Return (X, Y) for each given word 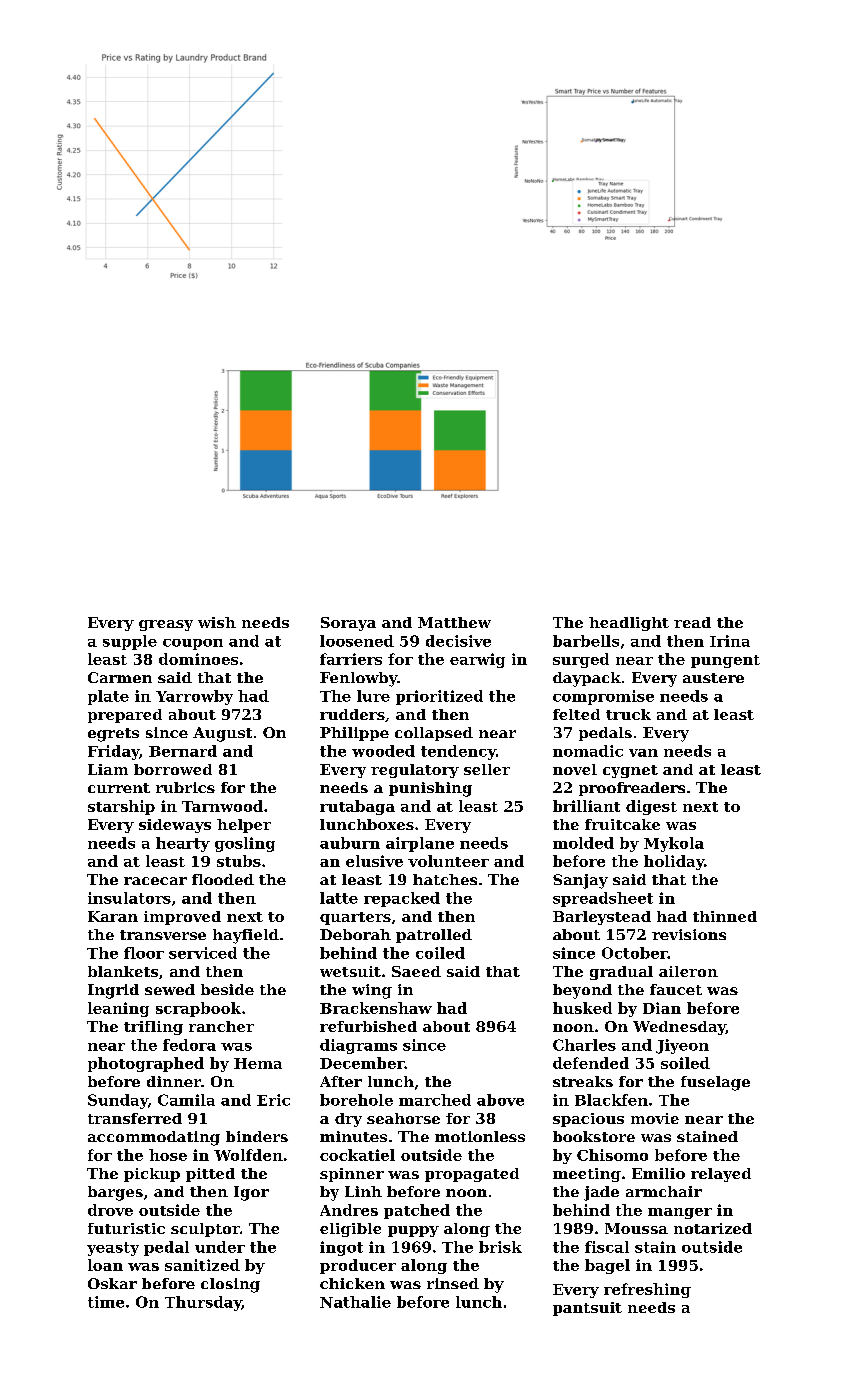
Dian (662, 1008)
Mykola (674, 844)
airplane (420, 844)
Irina (730, 641)
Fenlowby (358, 679)
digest (651, 807)
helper (244, 826)
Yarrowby (194, 697)
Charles (584, 1045)
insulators (129, 898)
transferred (135, 1118)
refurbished (368, 1026)
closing (230, 1285)
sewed (170, 989)
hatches (445, 879)
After (341, 1081)
